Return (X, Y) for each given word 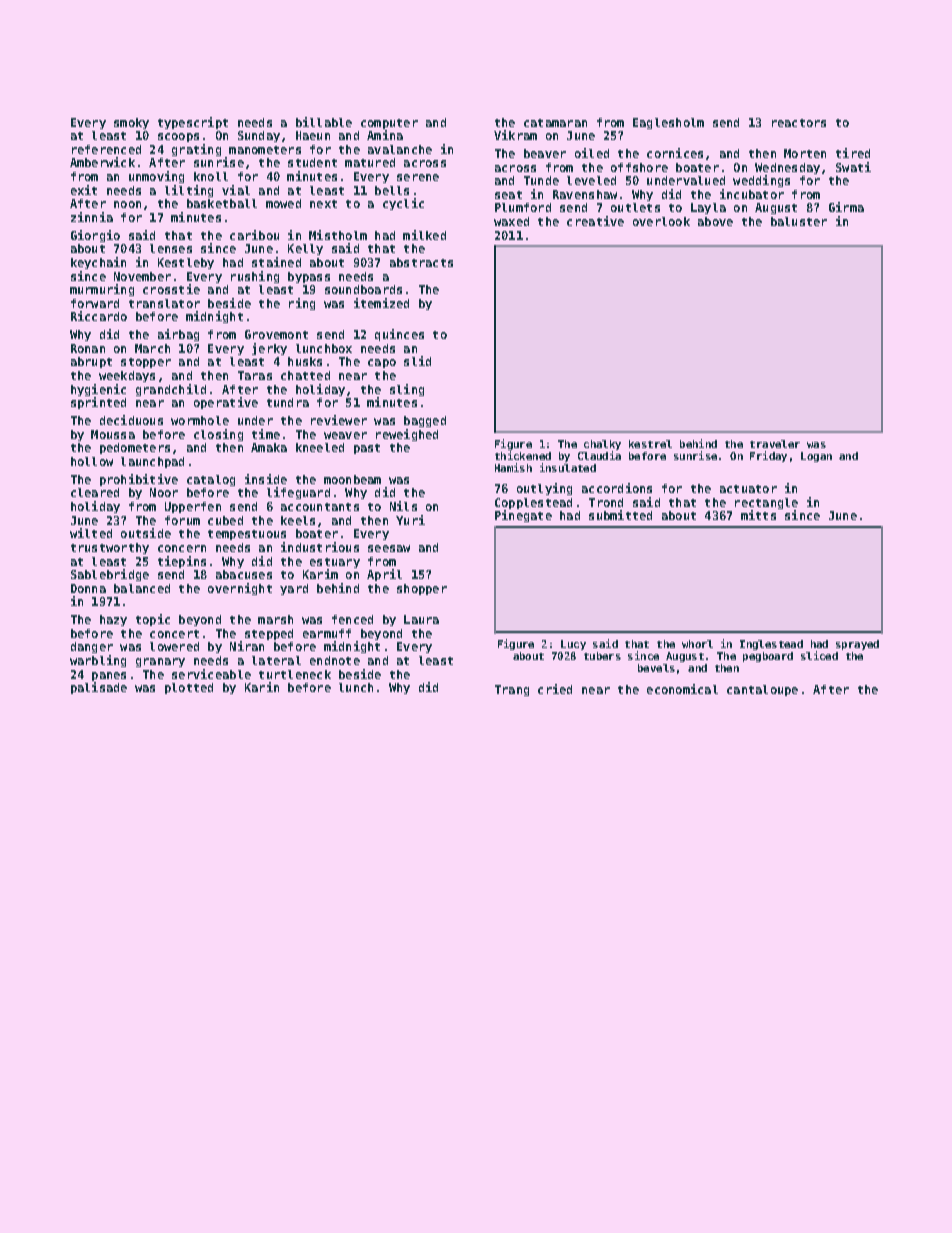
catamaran (555, 123)
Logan (816, 457)
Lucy (573, 645)
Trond (606, 502)
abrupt (91, 362)
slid (417, 361)
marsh (275, 619)
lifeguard (298, 493)
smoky (131, 123)
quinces (399, 335)
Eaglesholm (668, 123)
